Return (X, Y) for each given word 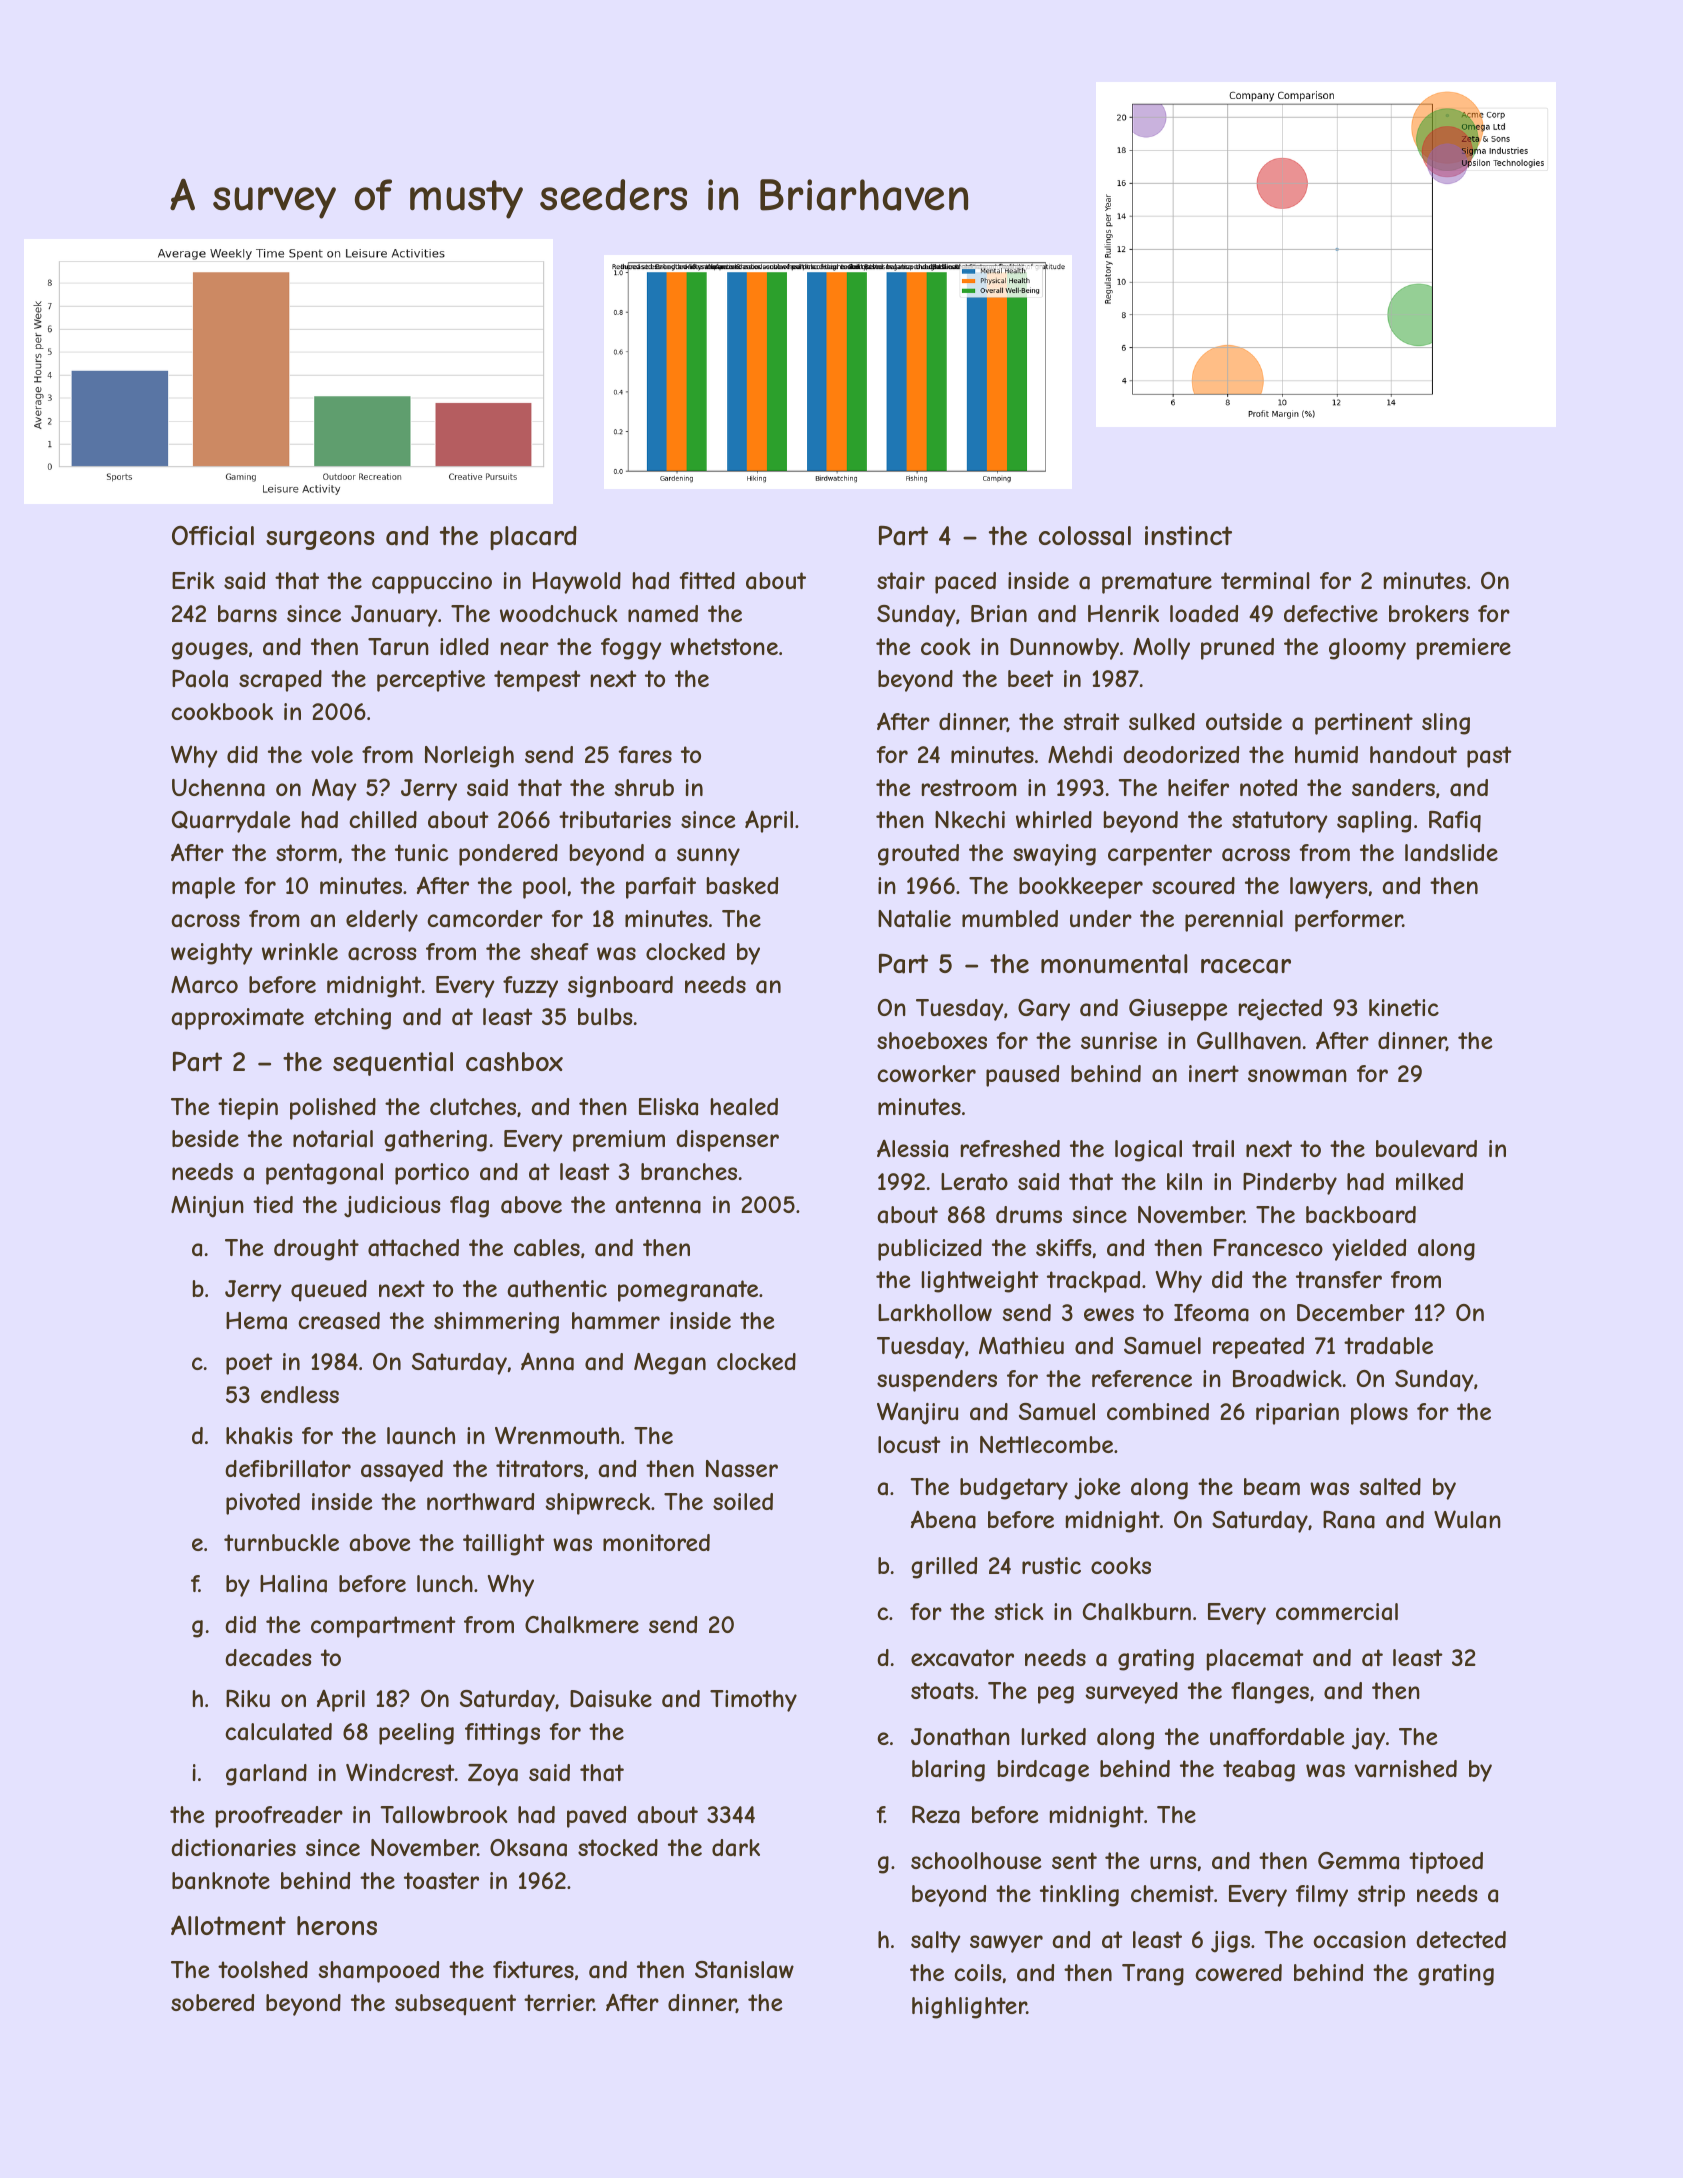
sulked (1162, 721)
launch (421, 1436)
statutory (1280, 822)
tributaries (615, 820)
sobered (212, 2002)
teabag (1259, 1771)
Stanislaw (744, 1970)
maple (203, 888)
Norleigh (469, 757)
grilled (944, 1568)
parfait (661, 888)
